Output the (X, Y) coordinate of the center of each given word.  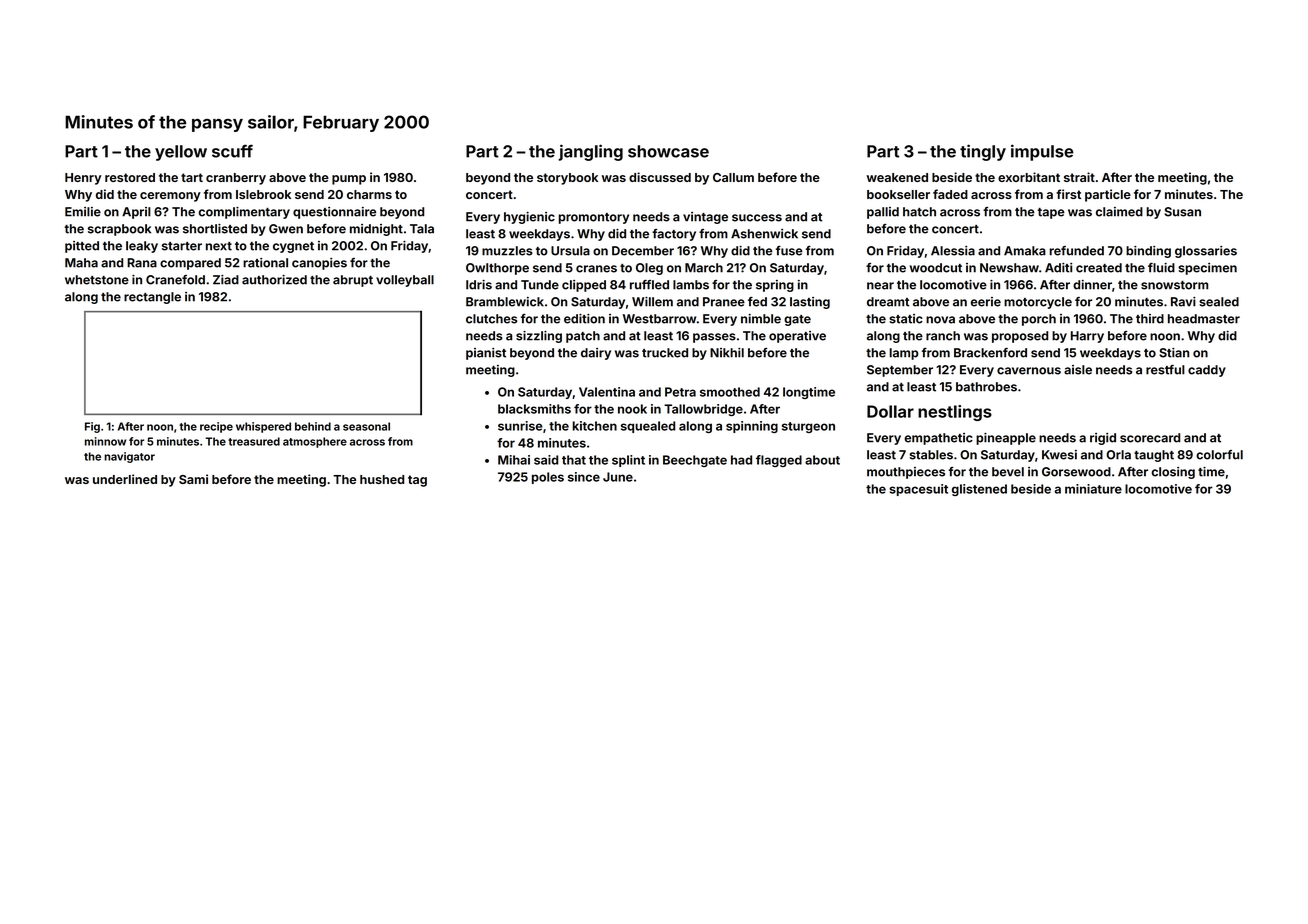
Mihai (514, 460)
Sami (193, 479)
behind (313, 426)
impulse (1042, 152)
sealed (1219, 302)
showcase (668, 151)
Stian (1174, 353)
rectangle (152, 298)
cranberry (236, 179)
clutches (491, 319)
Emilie (83, 212)
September (900, 371)
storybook (567, 179)
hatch (919, 212)
